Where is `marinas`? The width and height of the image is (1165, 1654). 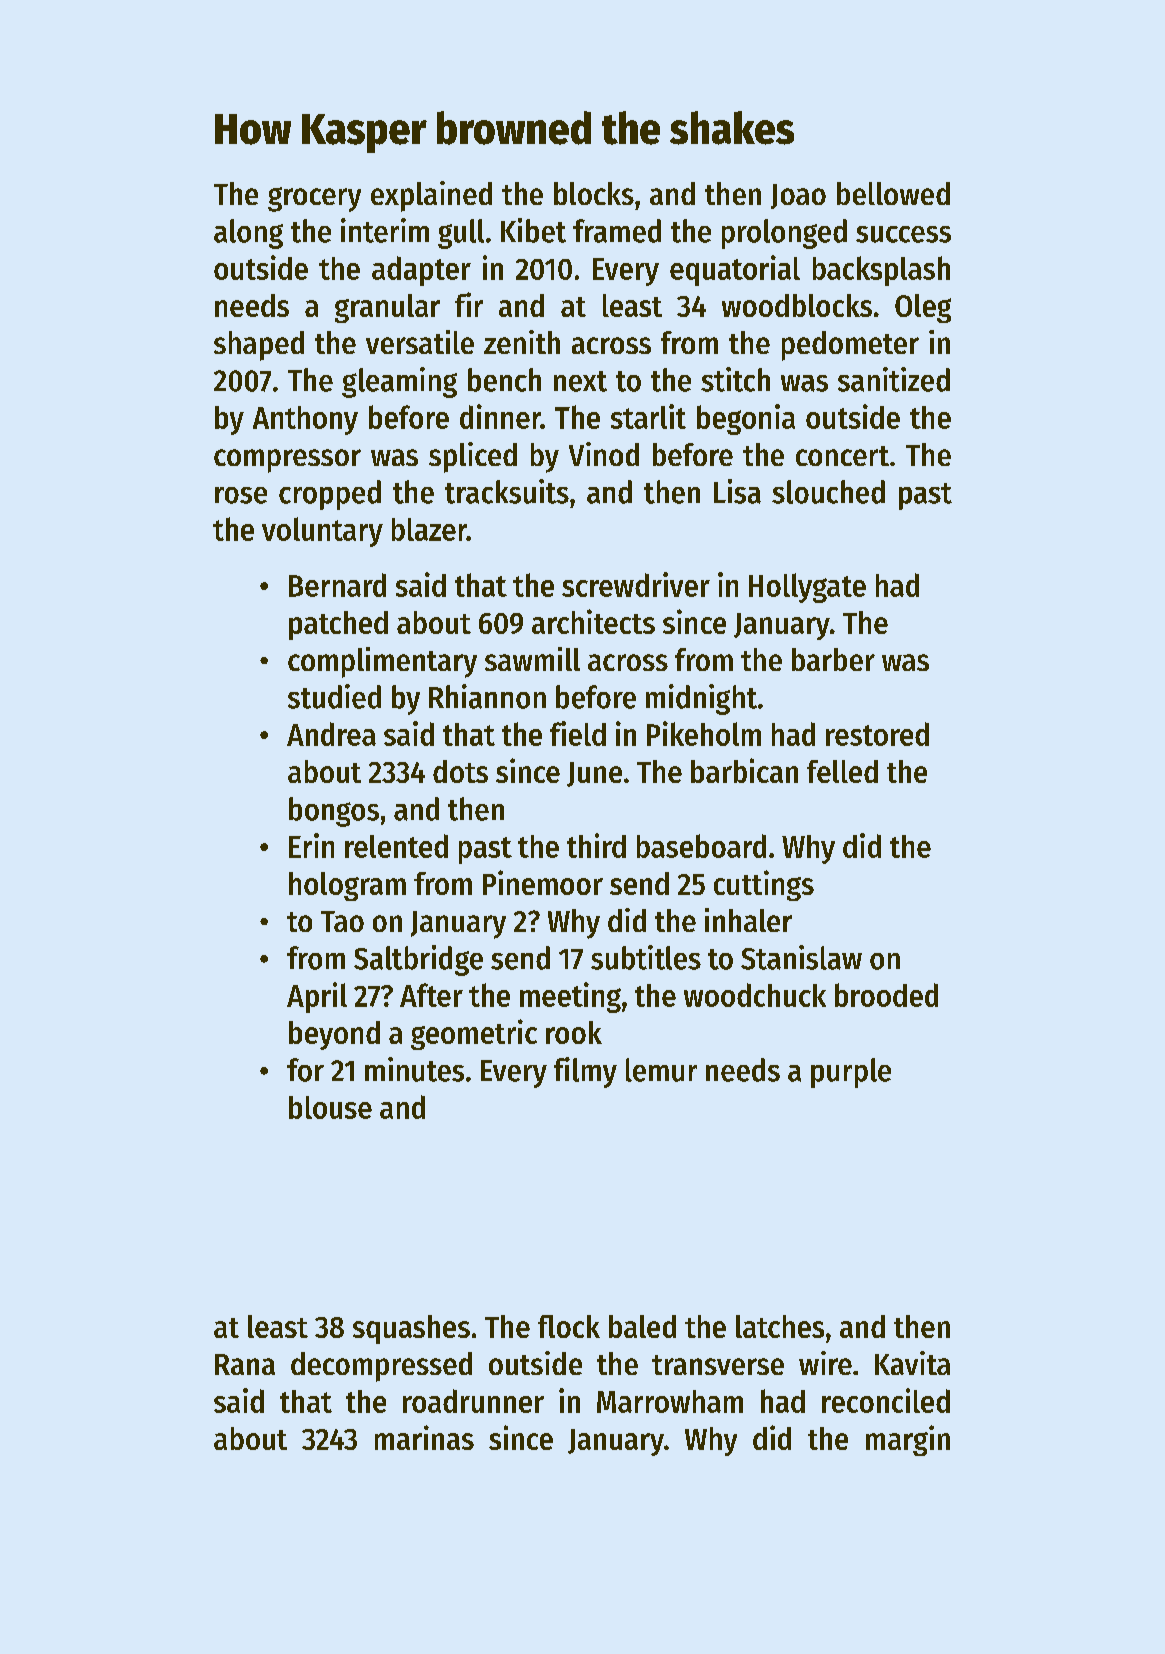 marinas is located at coordinates (424, 1437).
